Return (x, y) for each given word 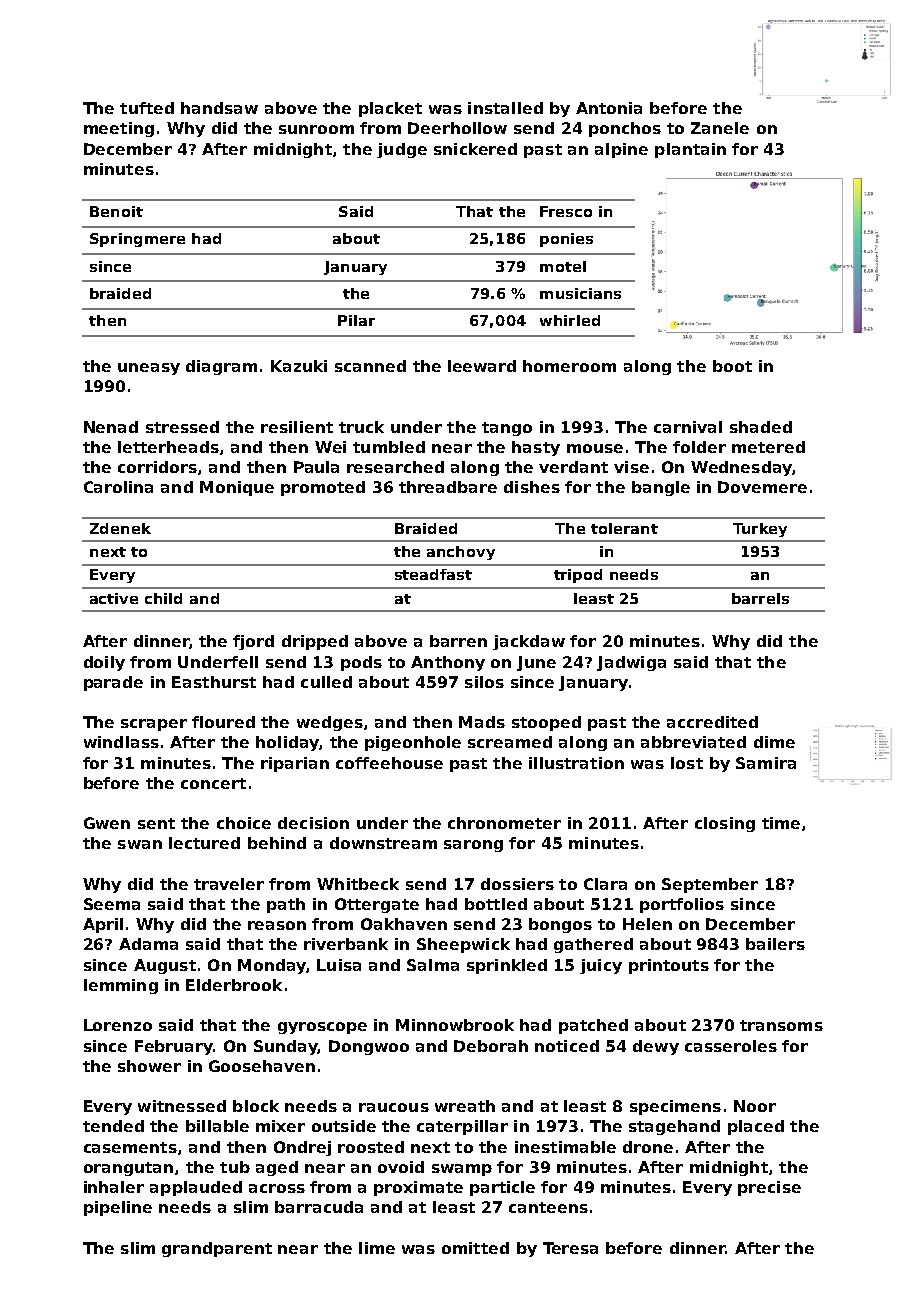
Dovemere (762, 487)
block (256, 1106)
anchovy (461, 553)
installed (505, 108)
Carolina (118, 487)
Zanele (720, 128)
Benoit (116, 211)
